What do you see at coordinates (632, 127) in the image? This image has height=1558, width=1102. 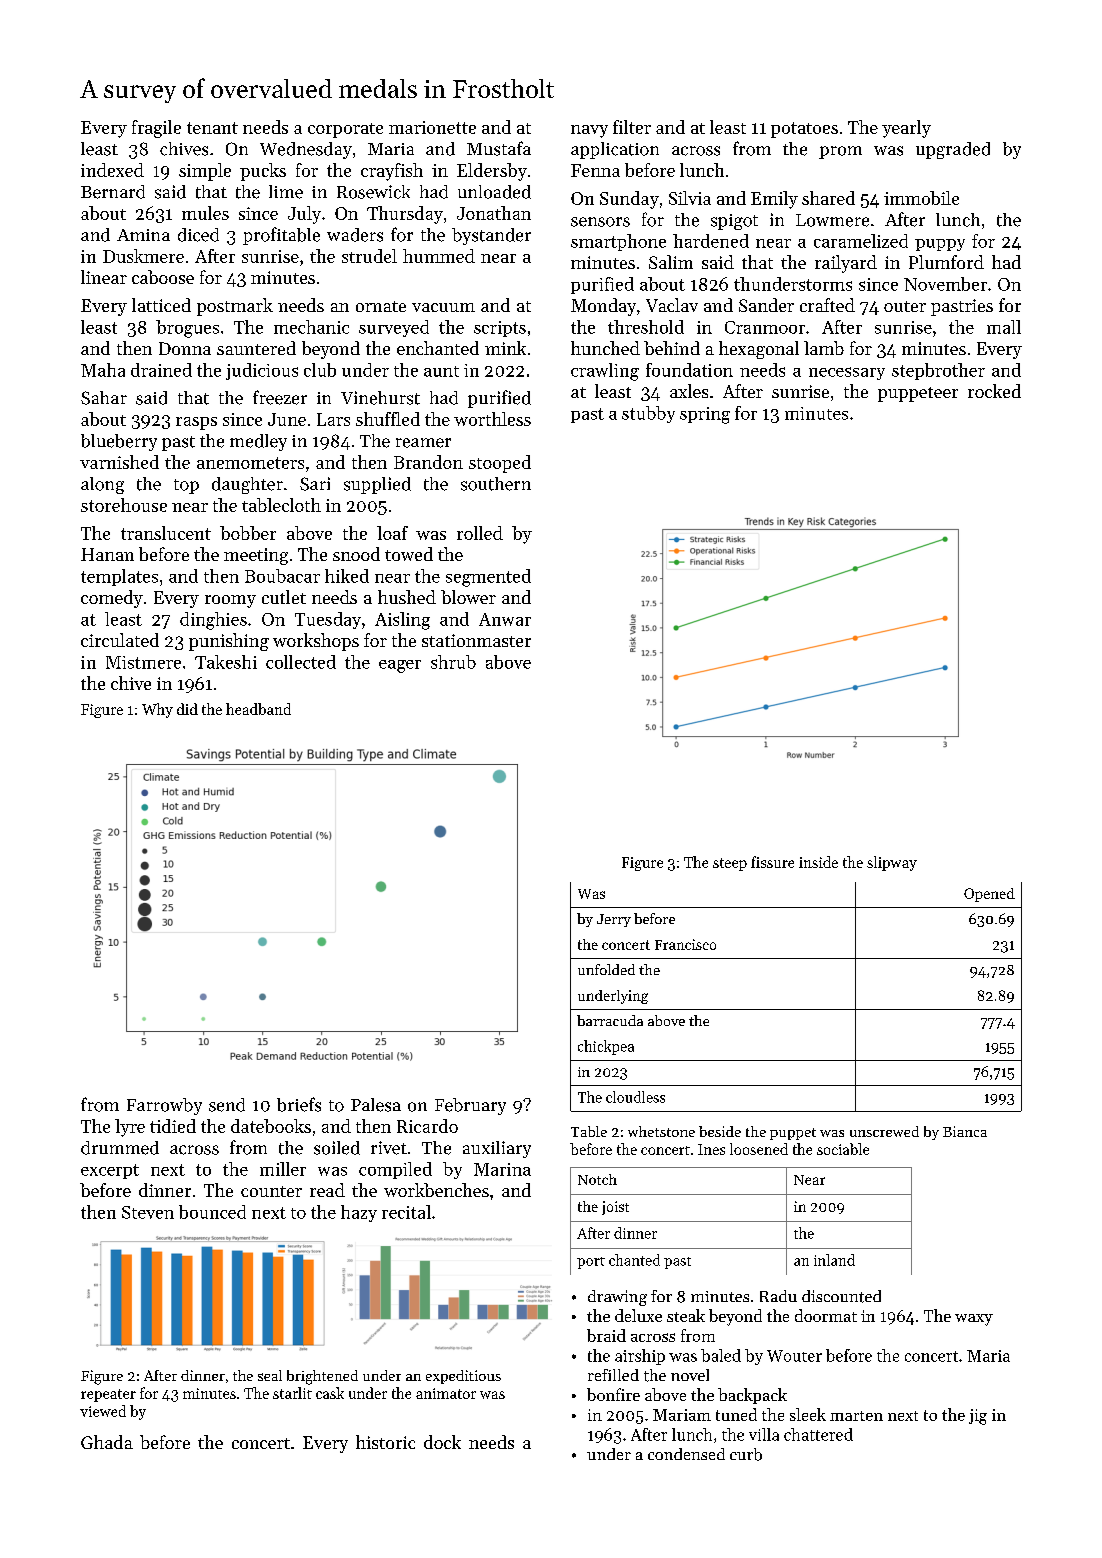 I see `filter` at bounding box center [632, 127].
